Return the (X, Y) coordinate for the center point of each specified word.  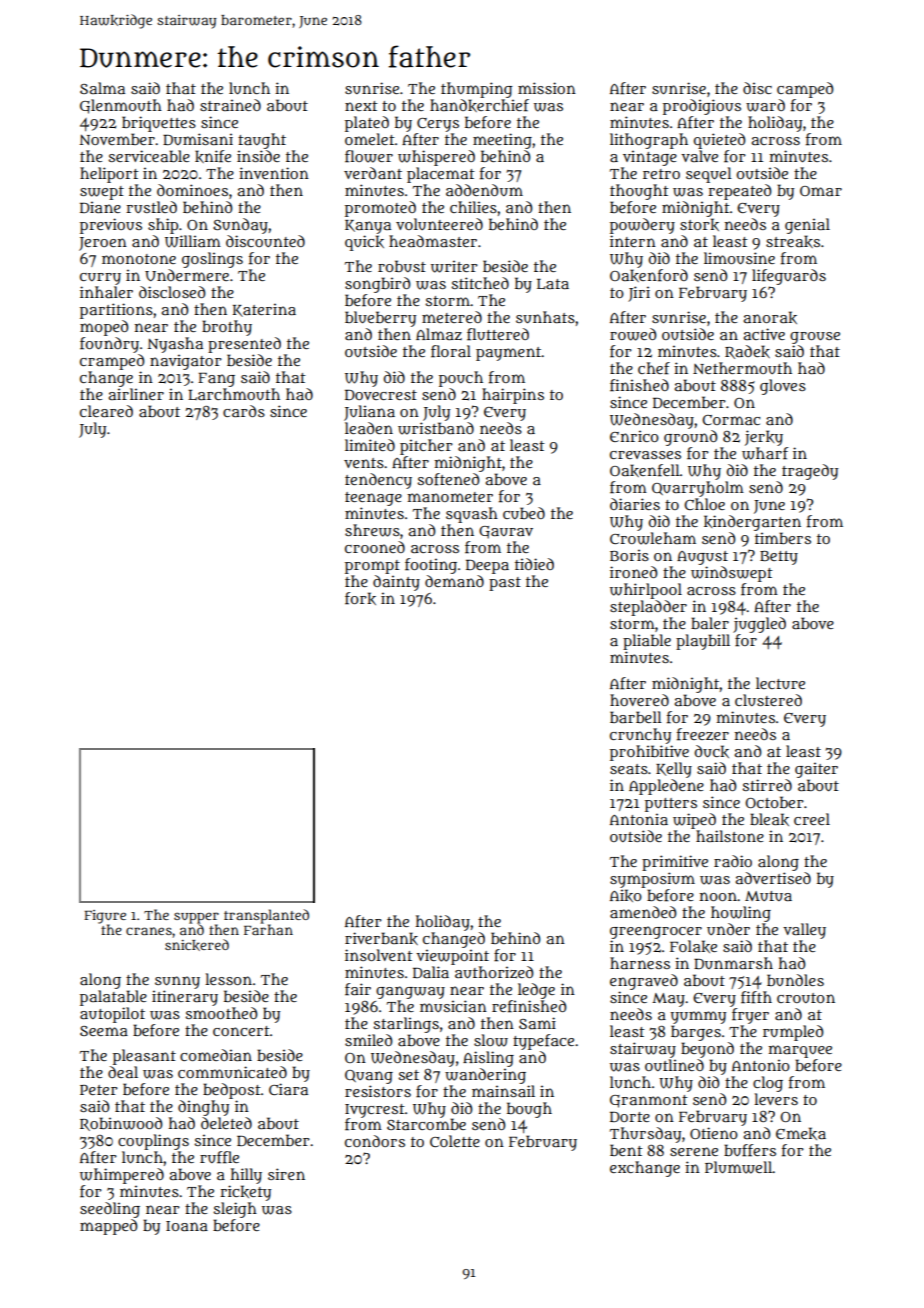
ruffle (219, 1157)
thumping (477, 90)
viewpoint (452, 957)
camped (805, 90)
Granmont (649, 1101)
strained (230, 105)
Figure (105, 917)
